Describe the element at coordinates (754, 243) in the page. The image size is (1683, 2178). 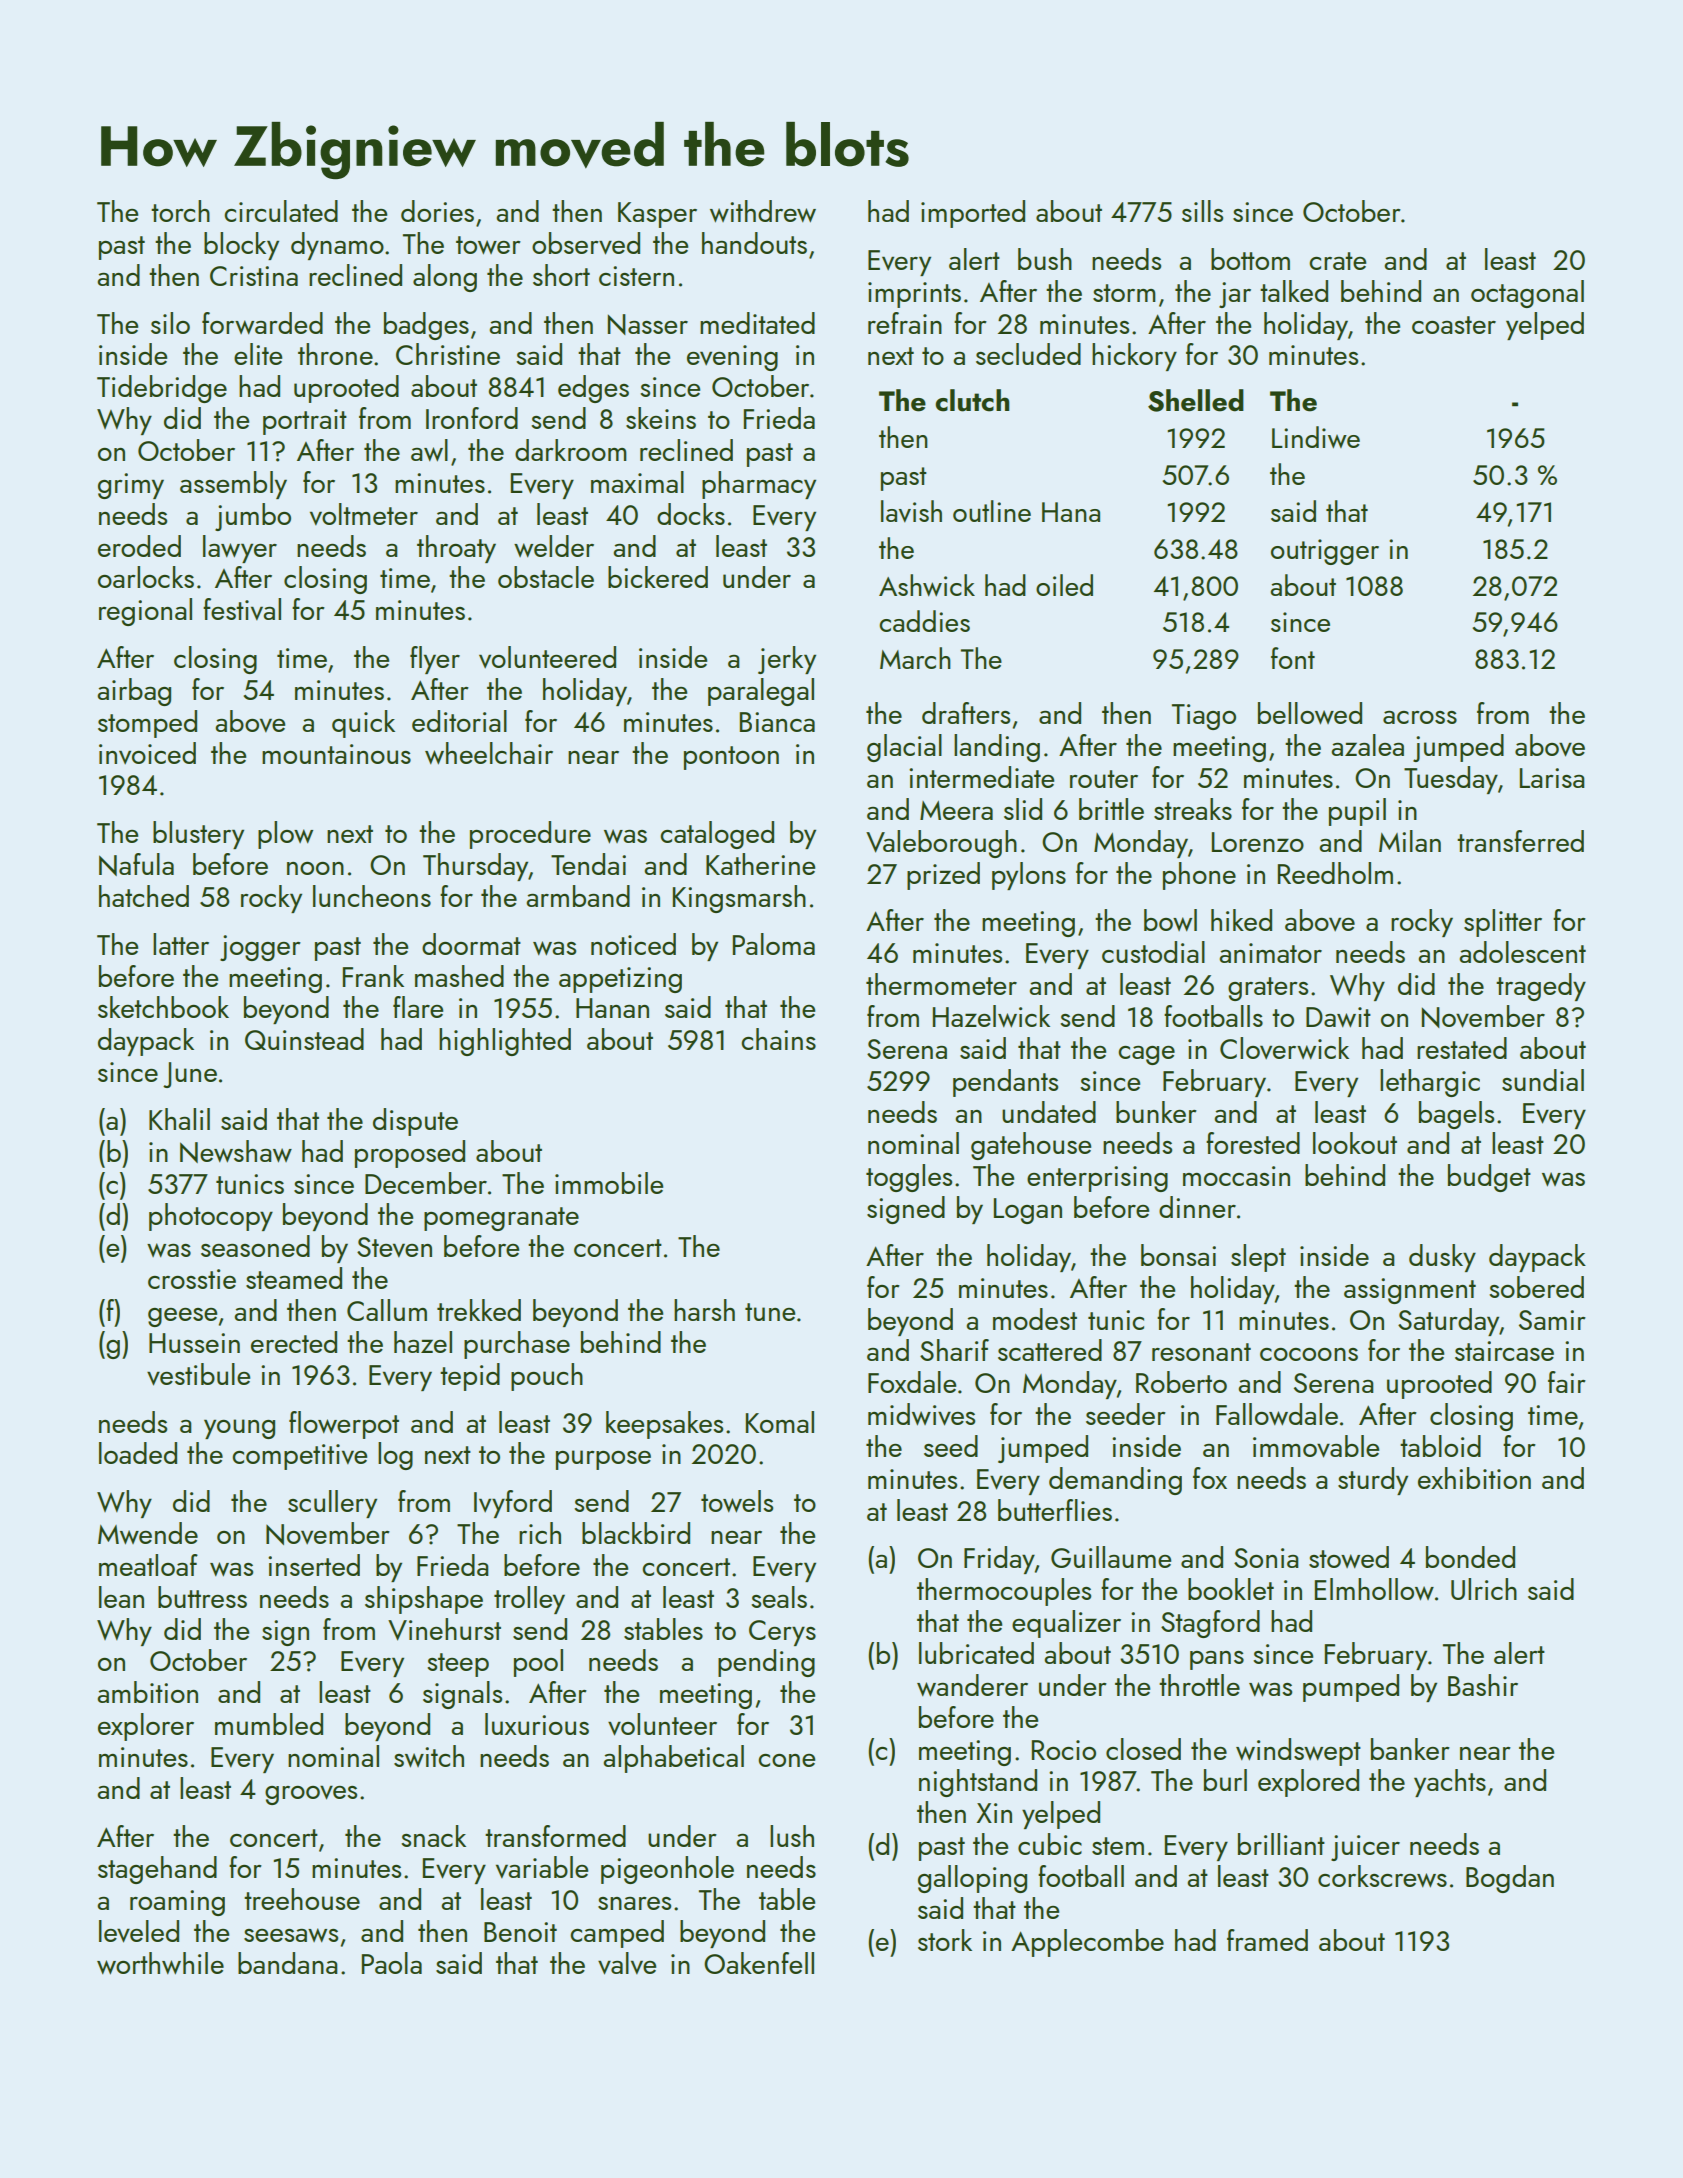
I see `handouts` at that location.
